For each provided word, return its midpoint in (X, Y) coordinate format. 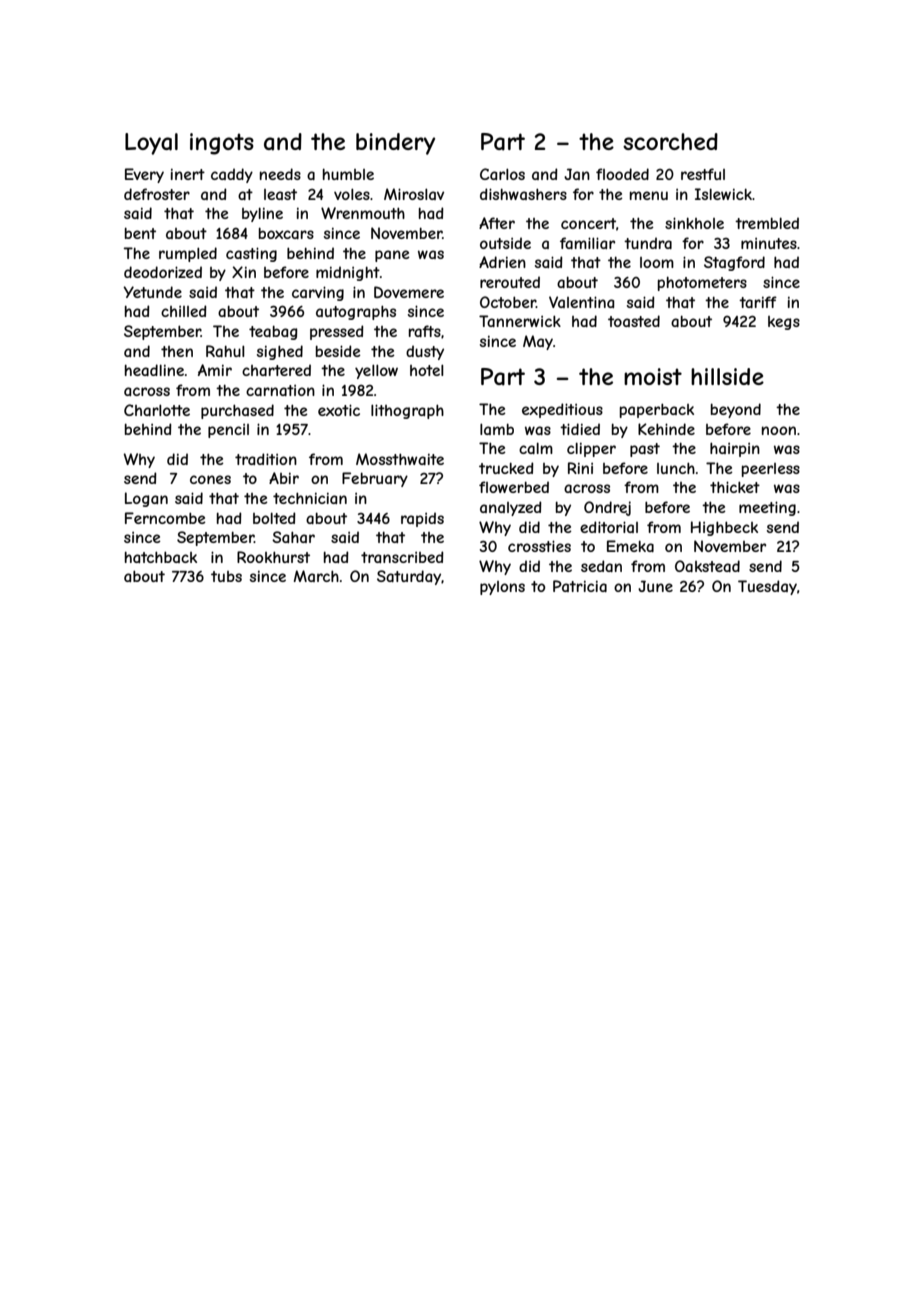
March (316, 576)
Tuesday (767, 587)
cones (210, 479)
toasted (634, 321)
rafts (425, 331)
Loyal (151, 144)
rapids (422, 519)
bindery (395, 144)
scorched (670, 141)
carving (318, 293)
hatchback (161, 557)
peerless (771, 470)
